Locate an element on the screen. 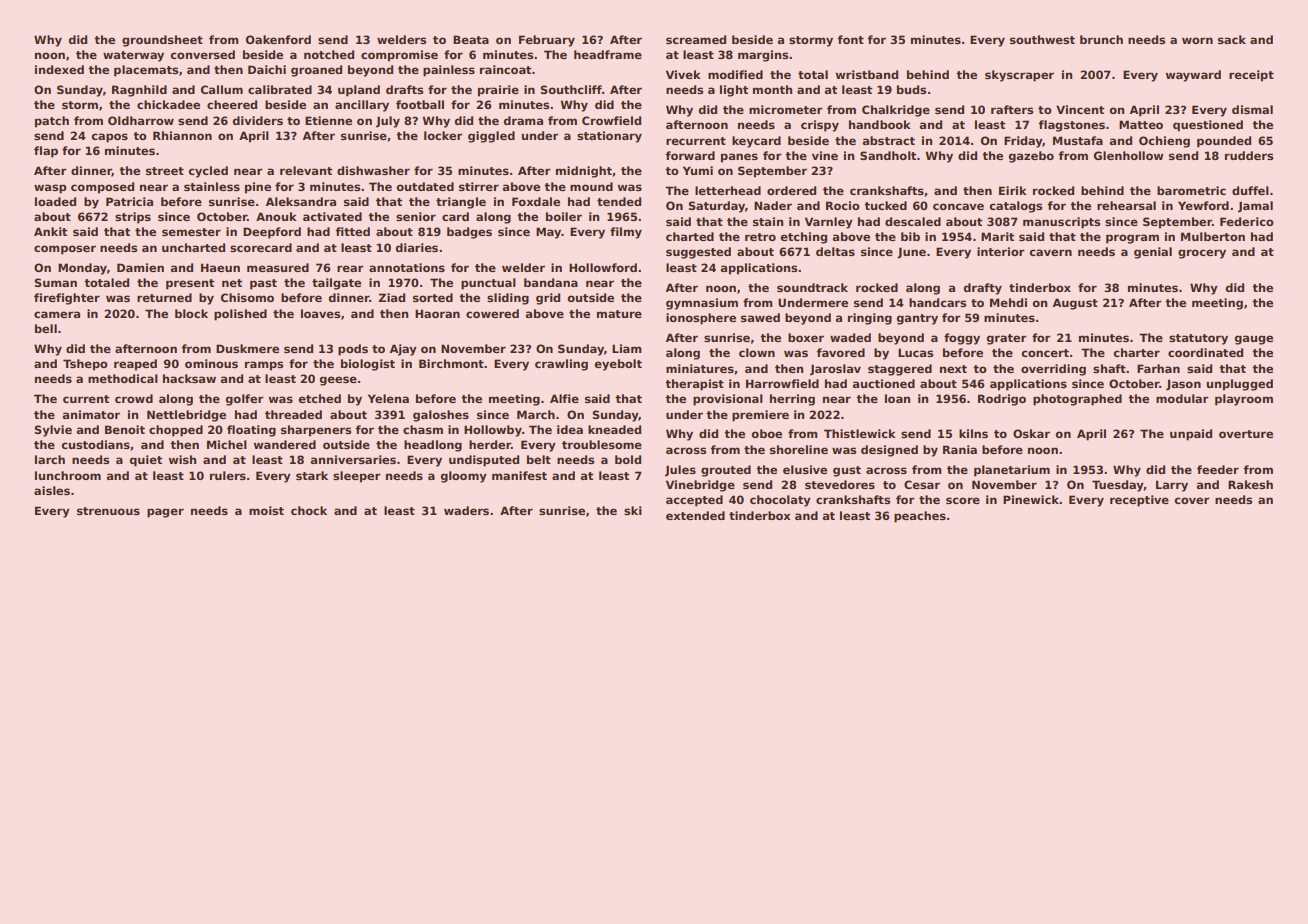  gloomy is located at coordinates (464, 477).
